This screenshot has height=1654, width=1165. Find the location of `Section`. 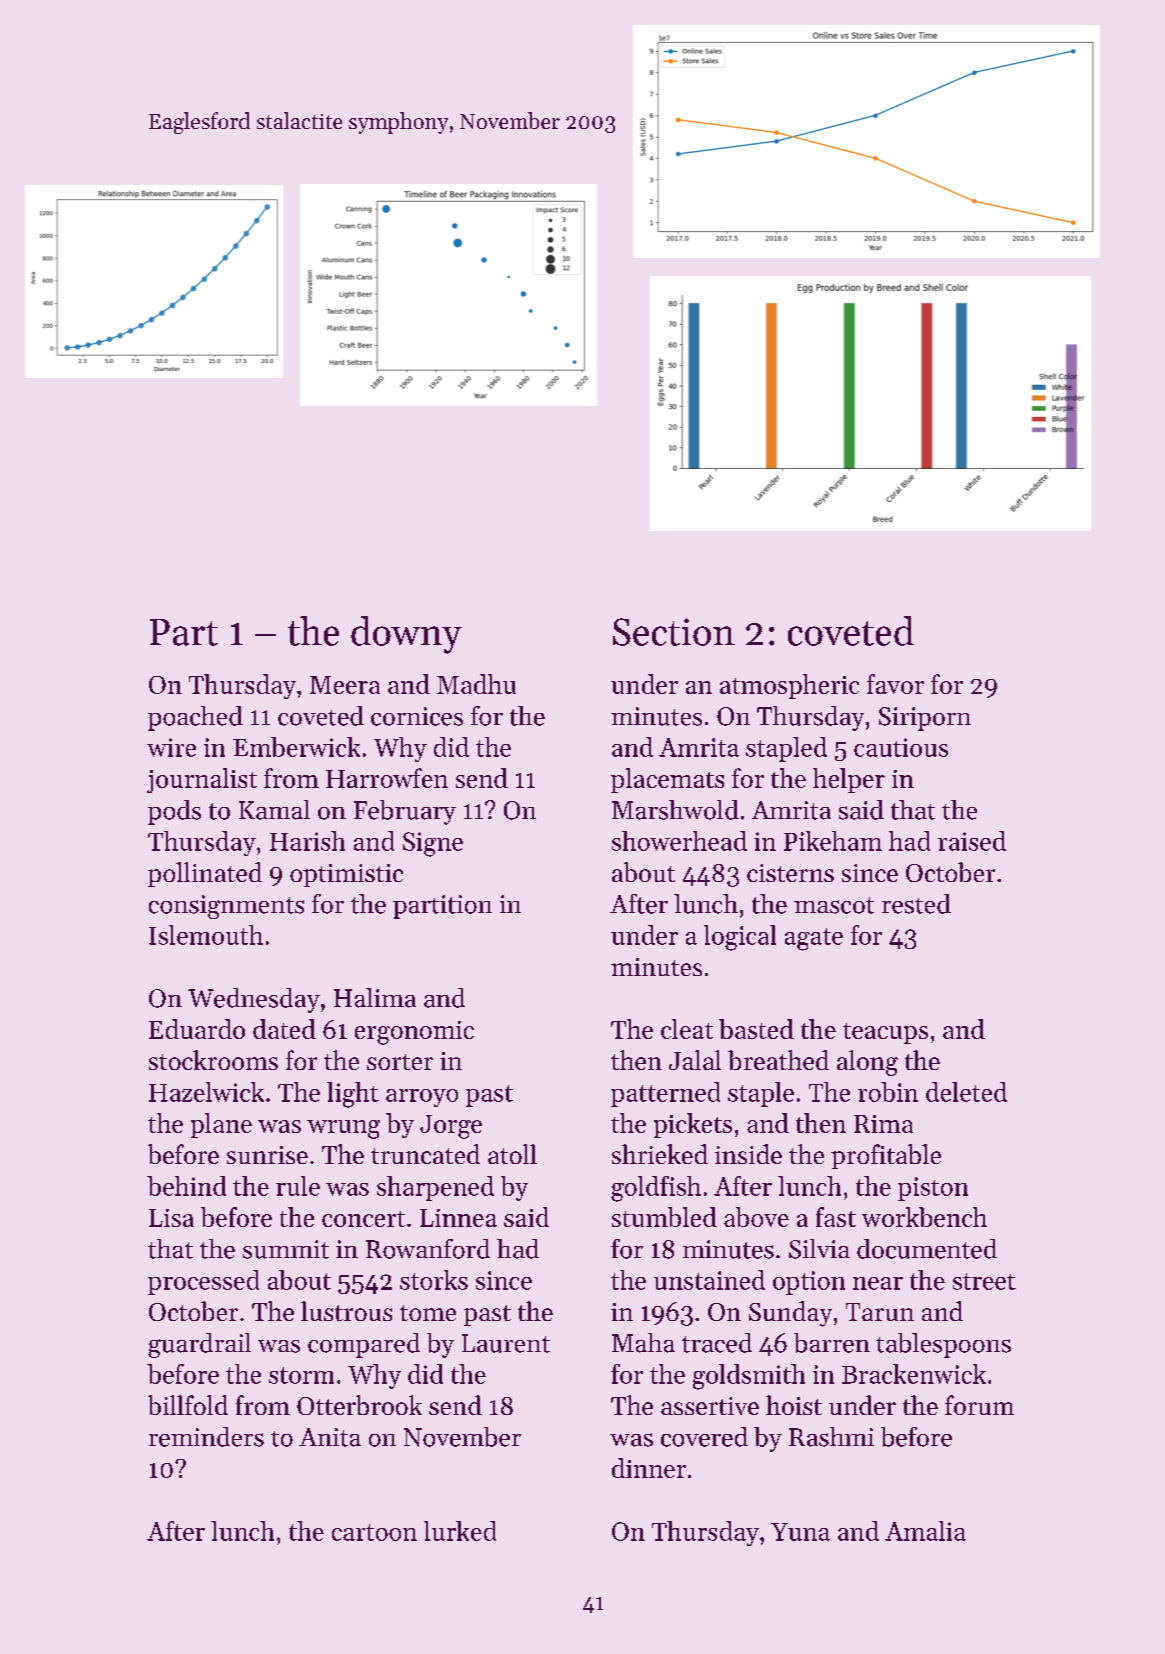

Section is located at coordinates (674, 632).
